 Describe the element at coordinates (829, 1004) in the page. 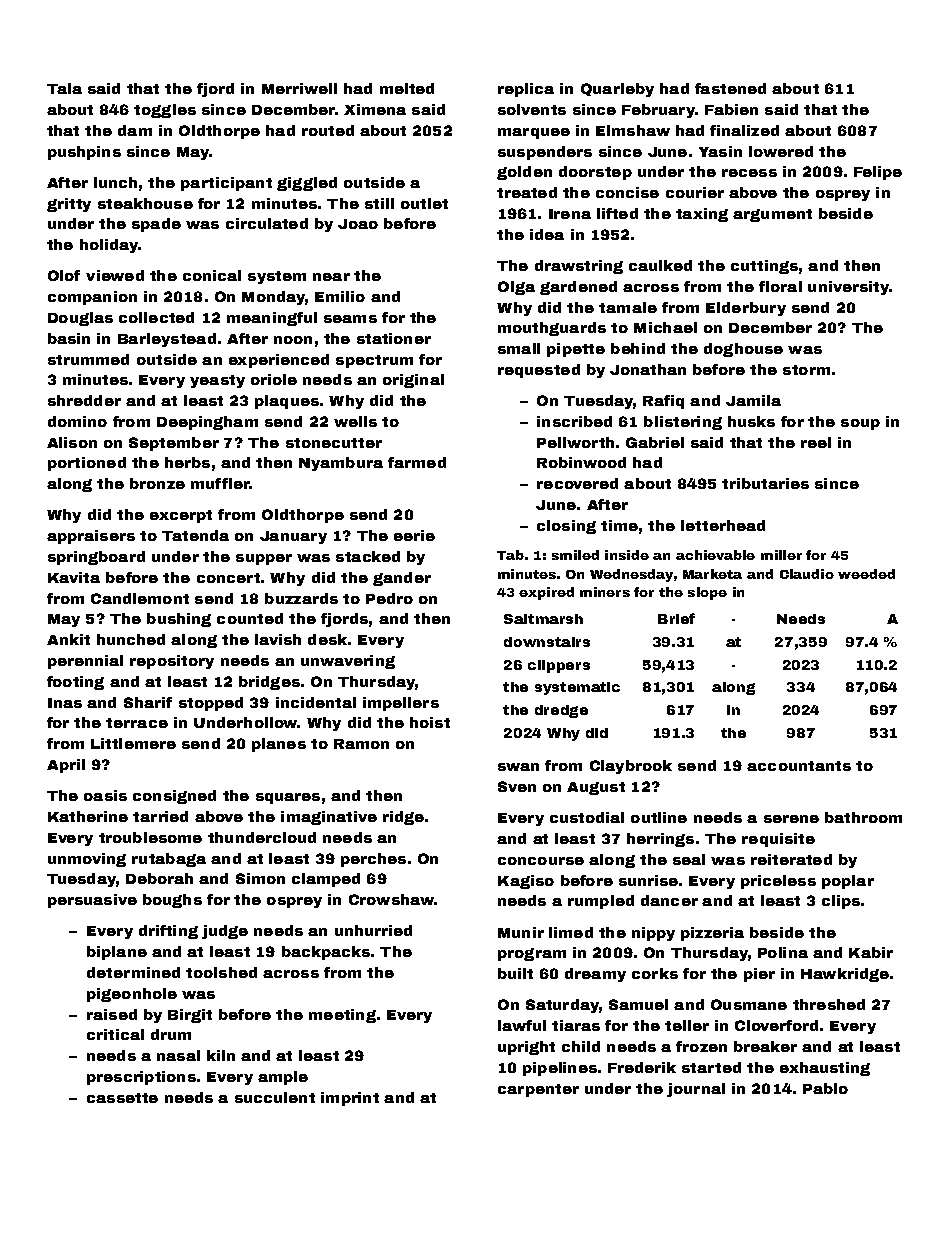

I see `threshed` at that location.
